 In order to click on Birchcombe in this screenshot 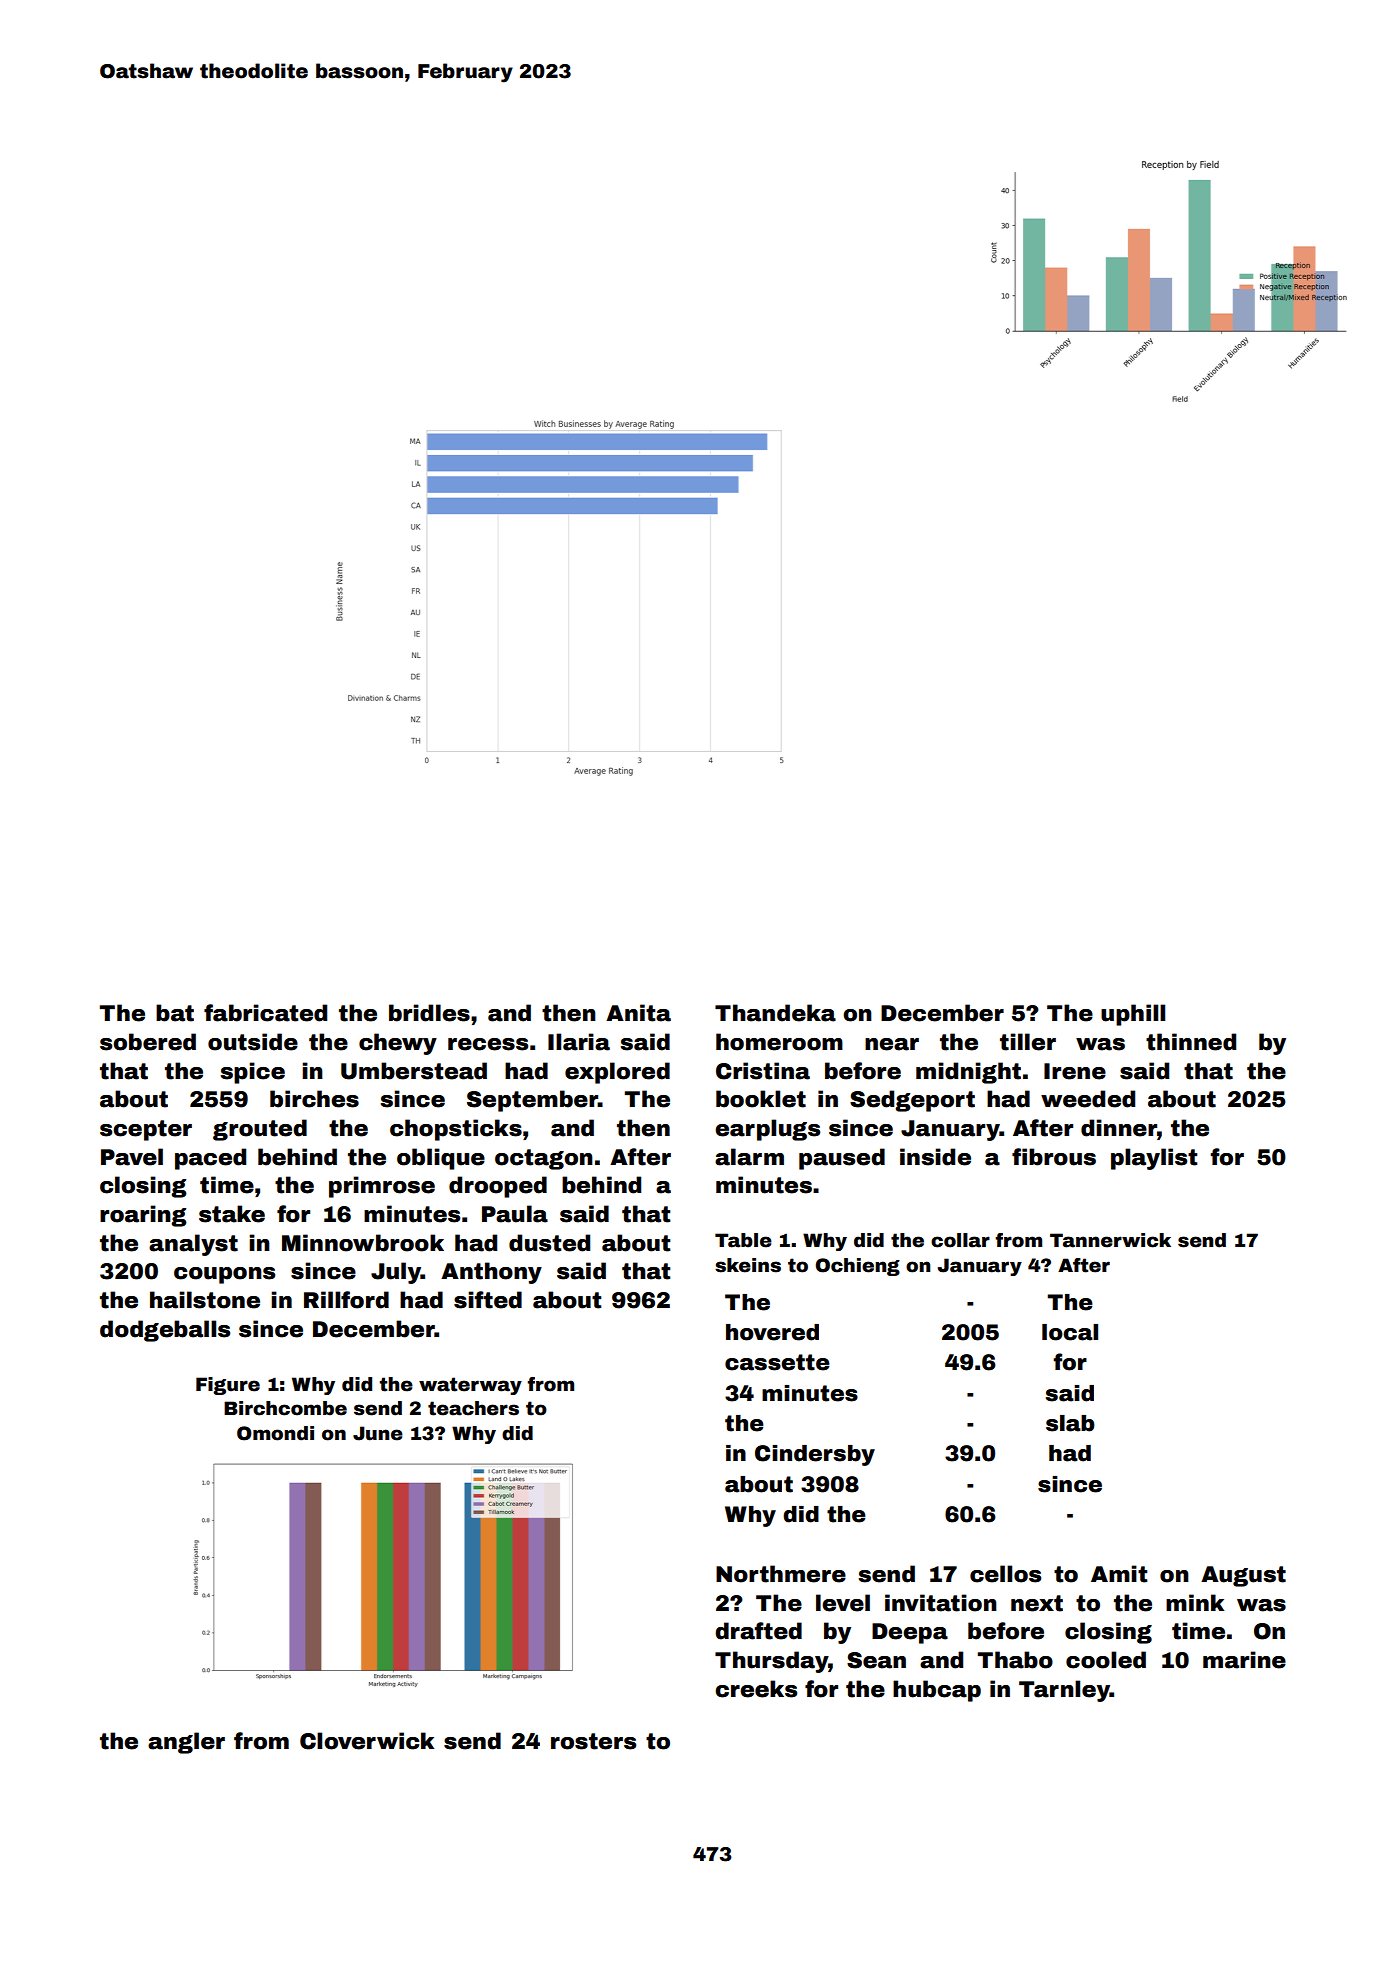, I will do `click(285, 1408)`.
